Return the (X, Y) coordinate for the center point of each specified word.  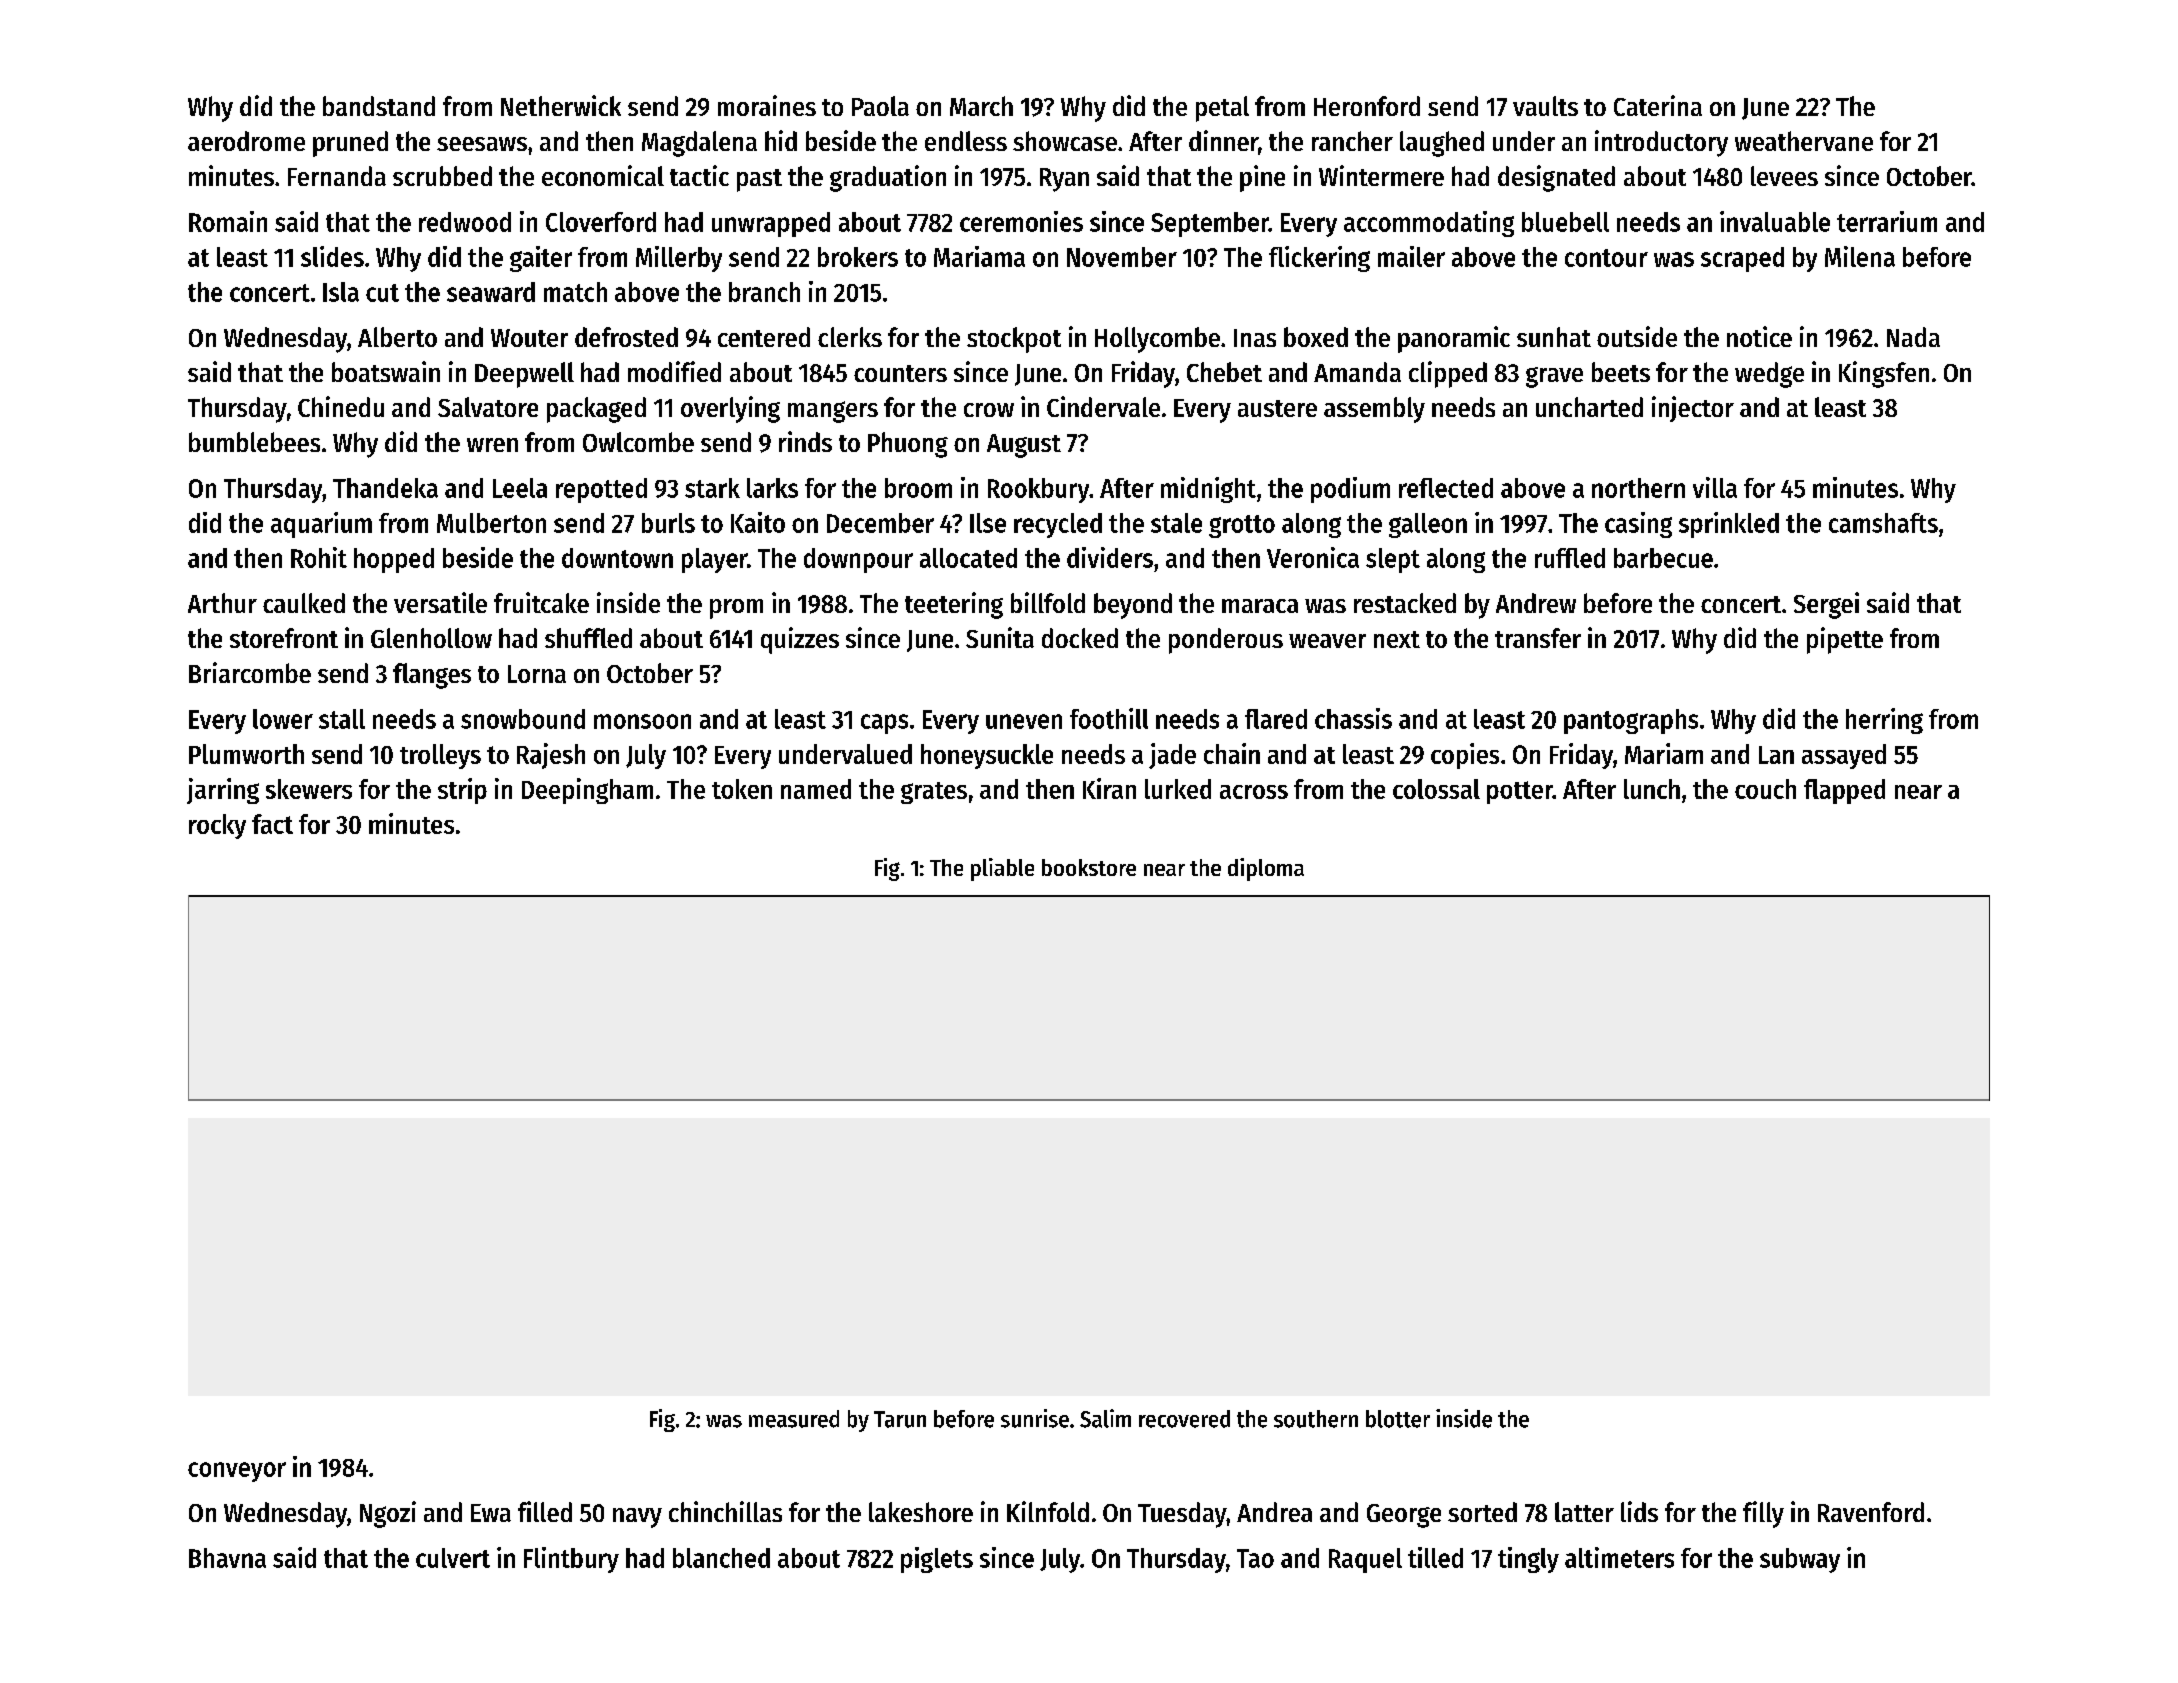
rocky (217, 826)
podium (1350, 490)
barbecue (1663, 558)
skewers (309, 789)
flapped (1844, 791)
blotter (1398, 1419)
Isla (341, 292)
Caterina (1658, 105)
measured (794, 1419)
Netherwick (561, 105)
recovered (1184, 1419)
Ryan (1064, 180)
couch (1765, 789)
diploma (1266, 869)
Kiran (1109, 788)
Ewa (491, 1513)
